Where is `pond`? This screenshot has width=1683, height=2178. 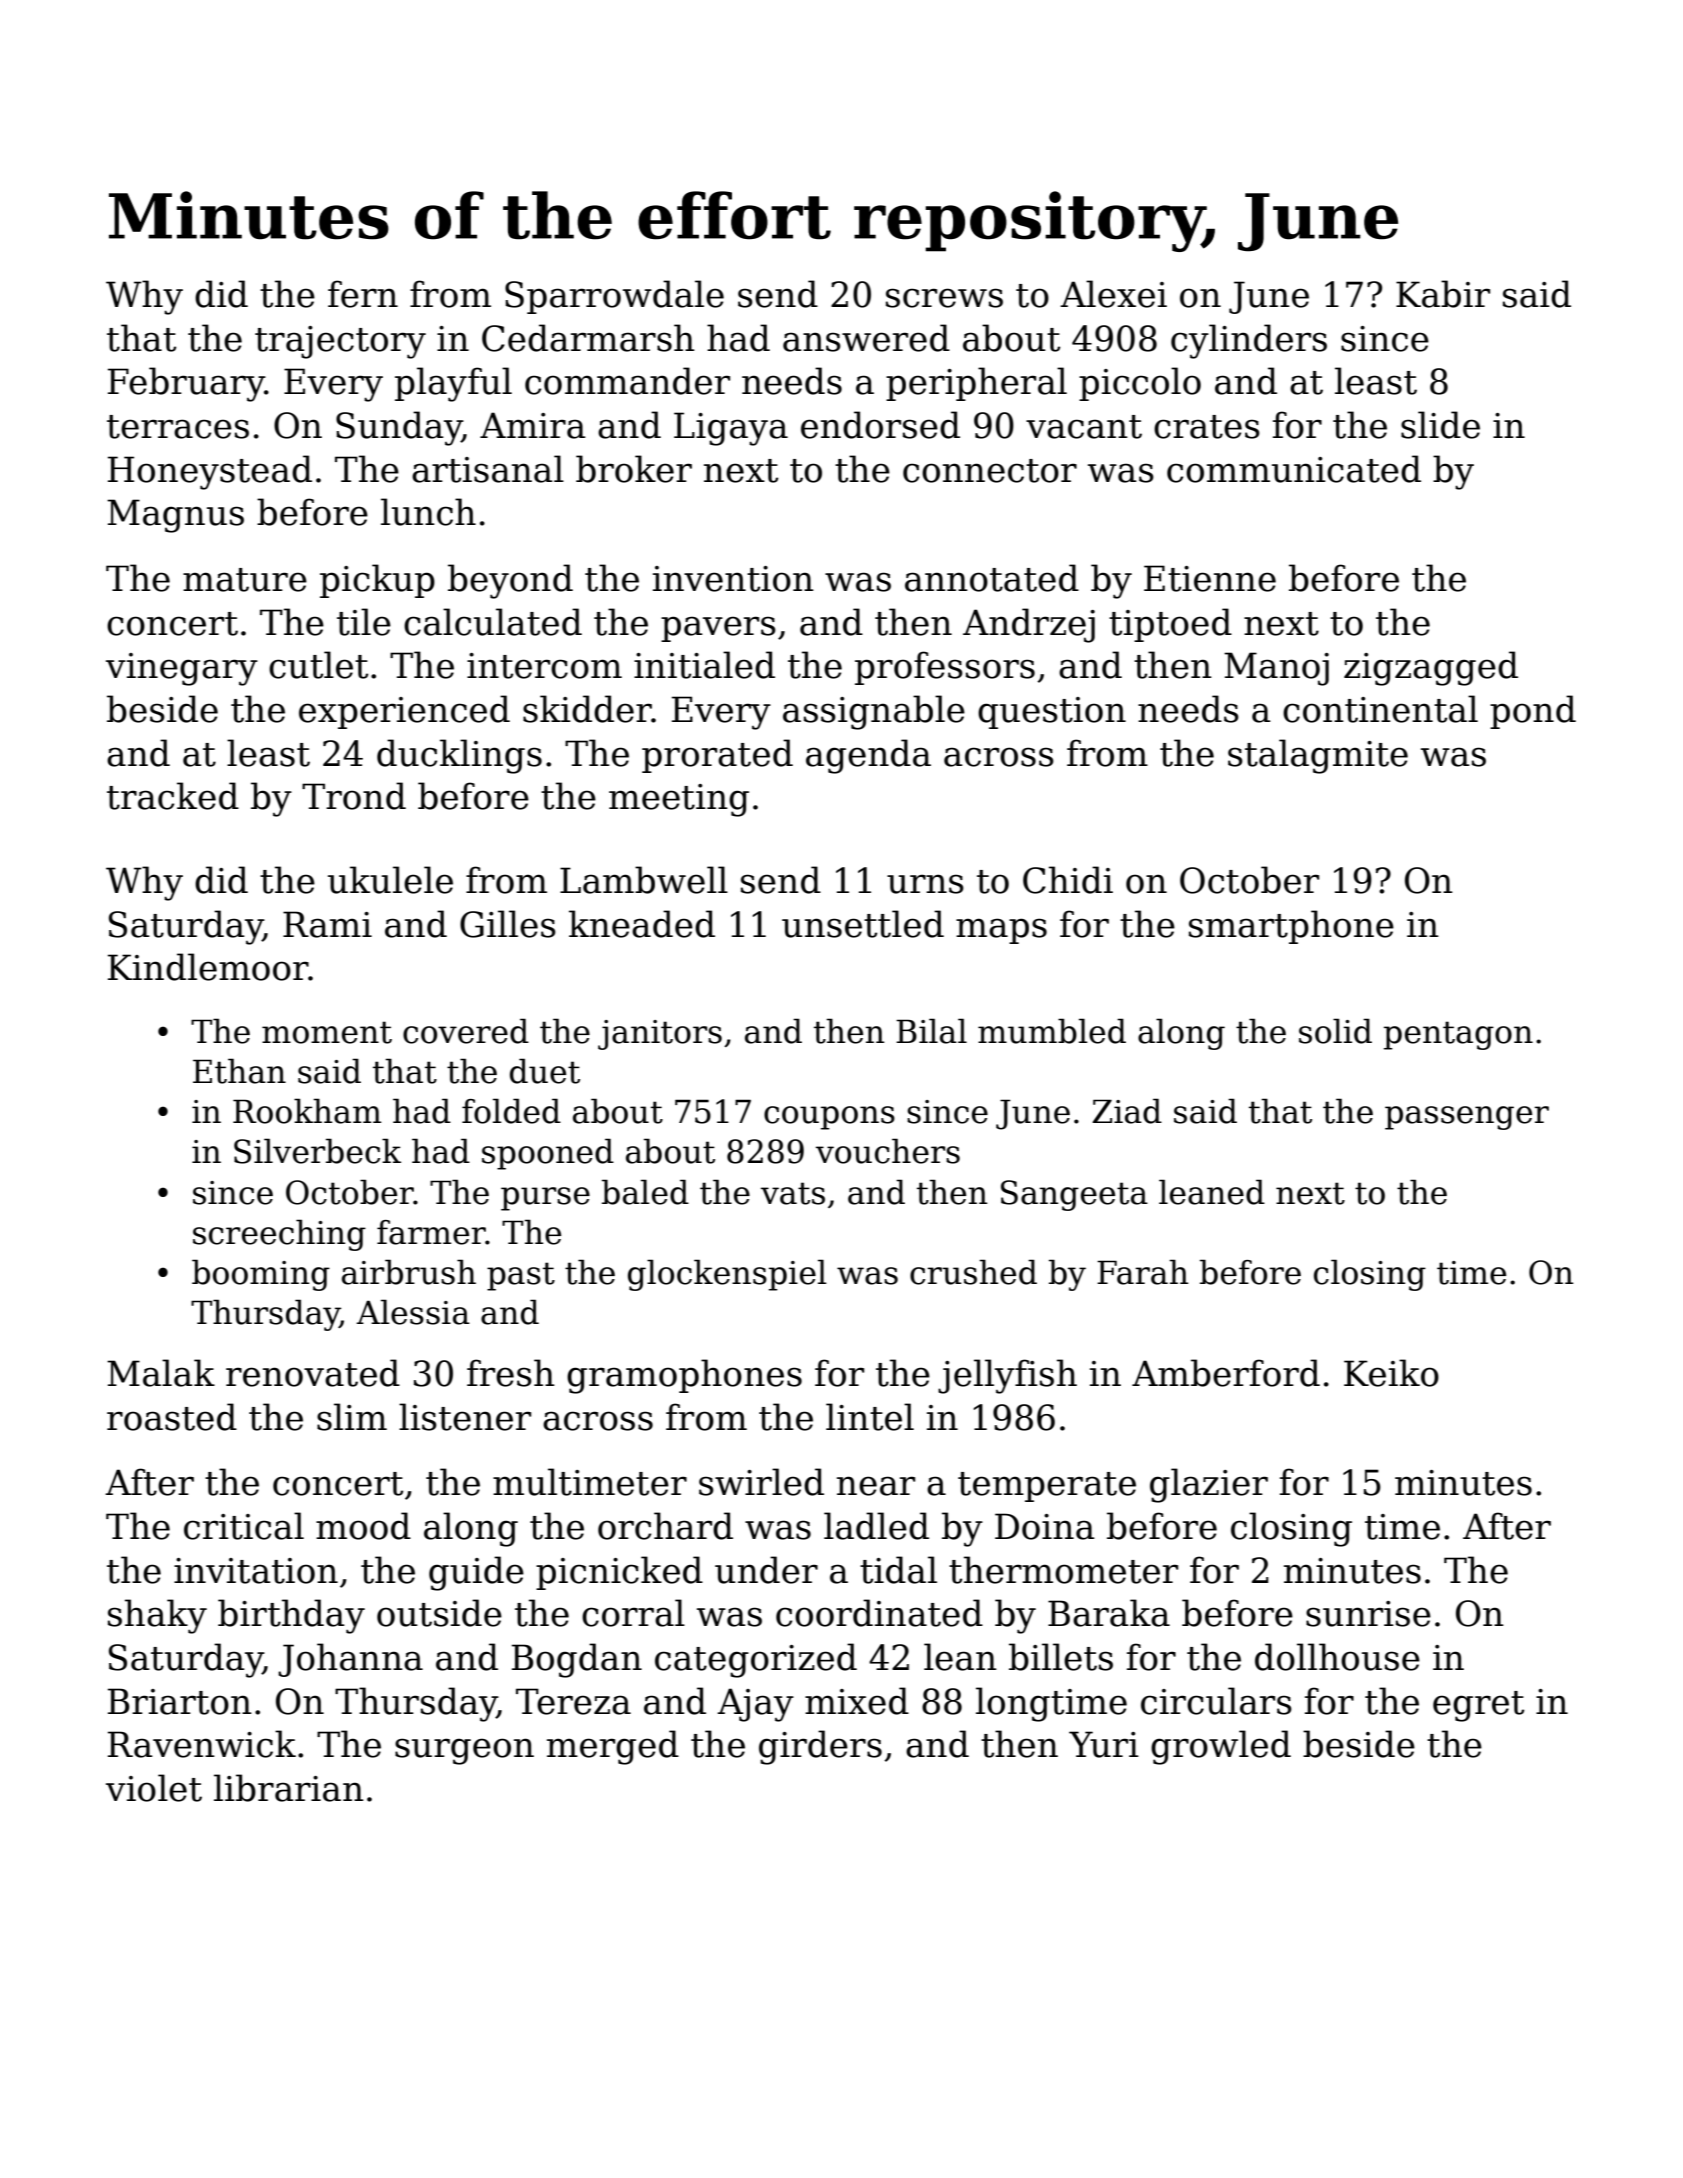 pond is located at coordinates (1533, 712).
